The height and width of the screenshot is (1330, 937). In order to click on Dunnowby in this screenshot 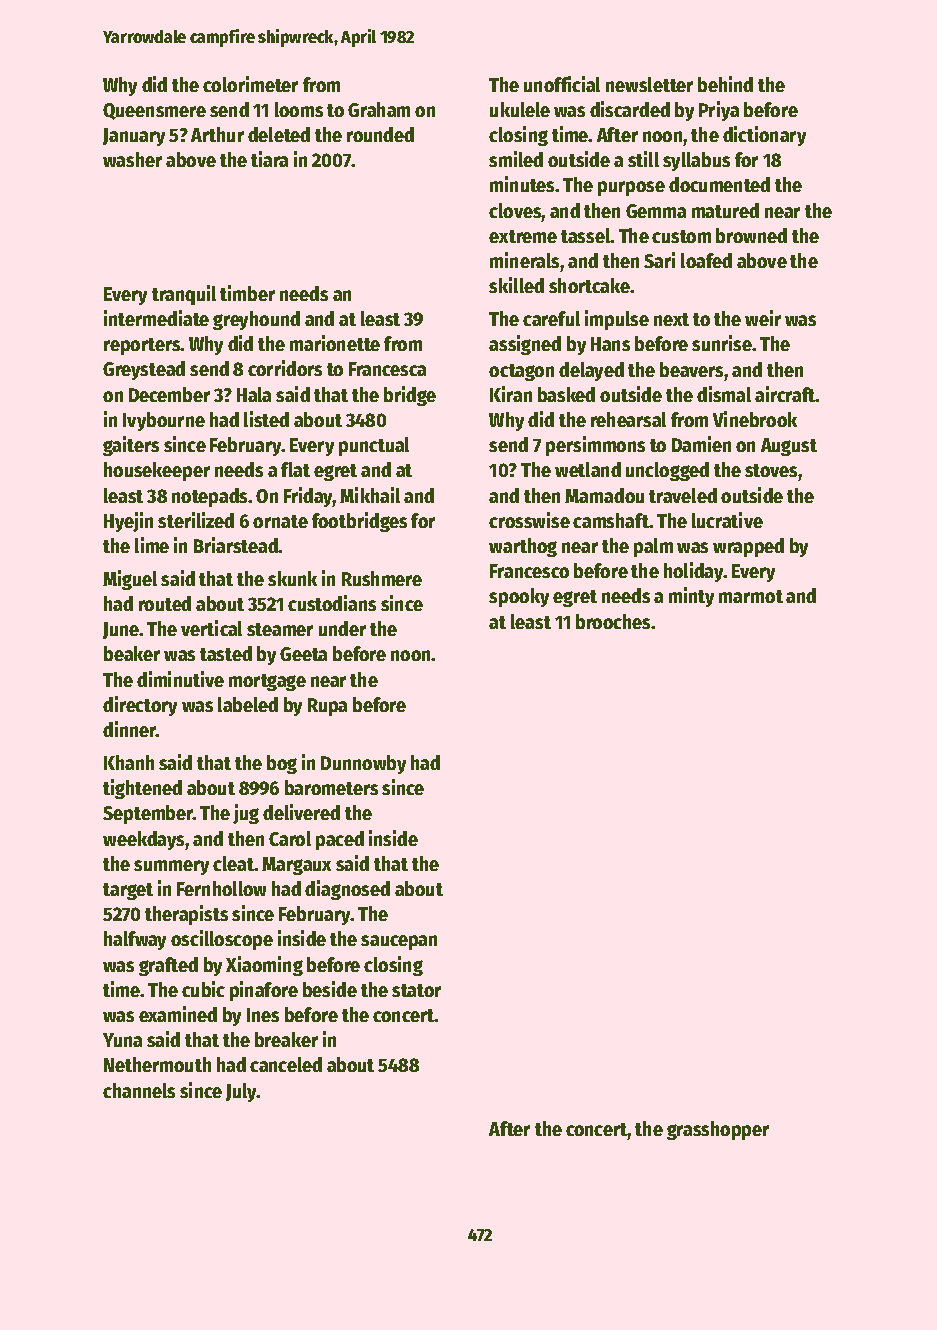, I will do `click(363, 764)`.
